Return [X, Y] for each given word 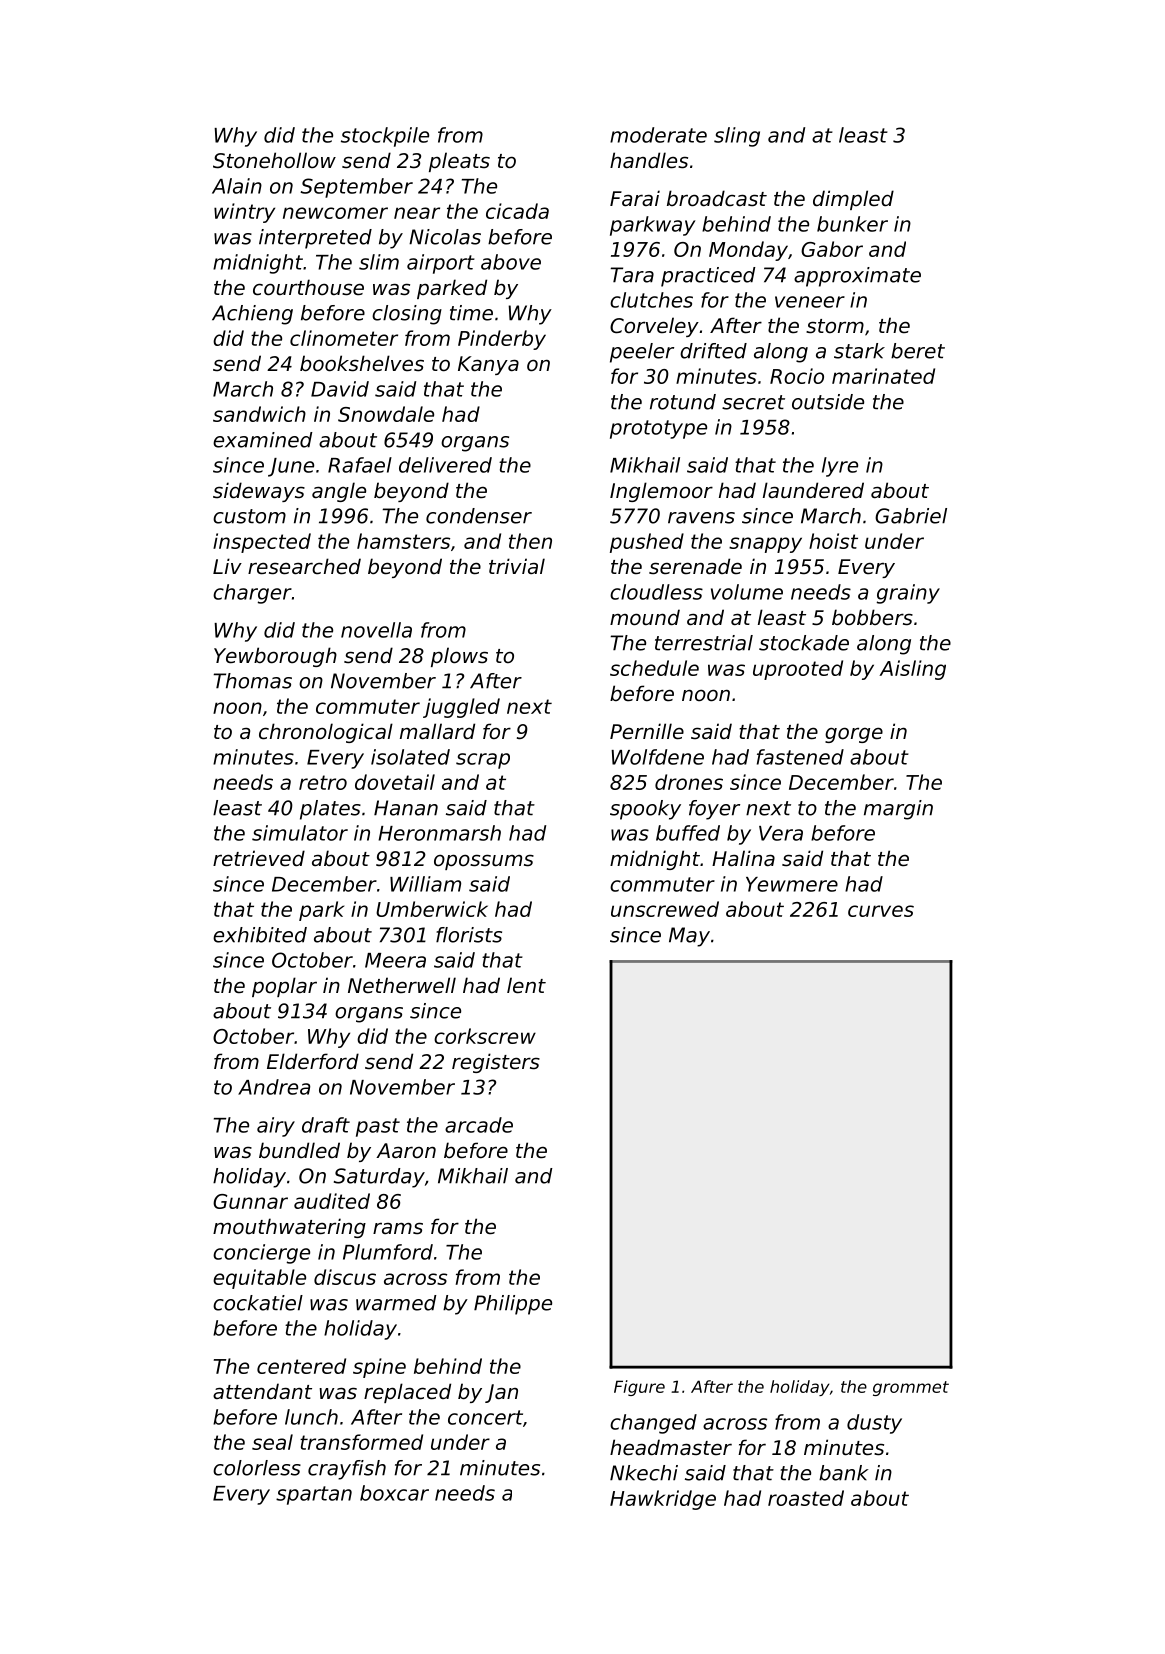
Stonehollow [274, 160]
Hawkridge [663, 1500]
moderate [658, 135]
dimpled [853, 200]
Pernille [647, 731]
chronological [326, 733]
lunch [311, 1417]
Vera [781, 833]
